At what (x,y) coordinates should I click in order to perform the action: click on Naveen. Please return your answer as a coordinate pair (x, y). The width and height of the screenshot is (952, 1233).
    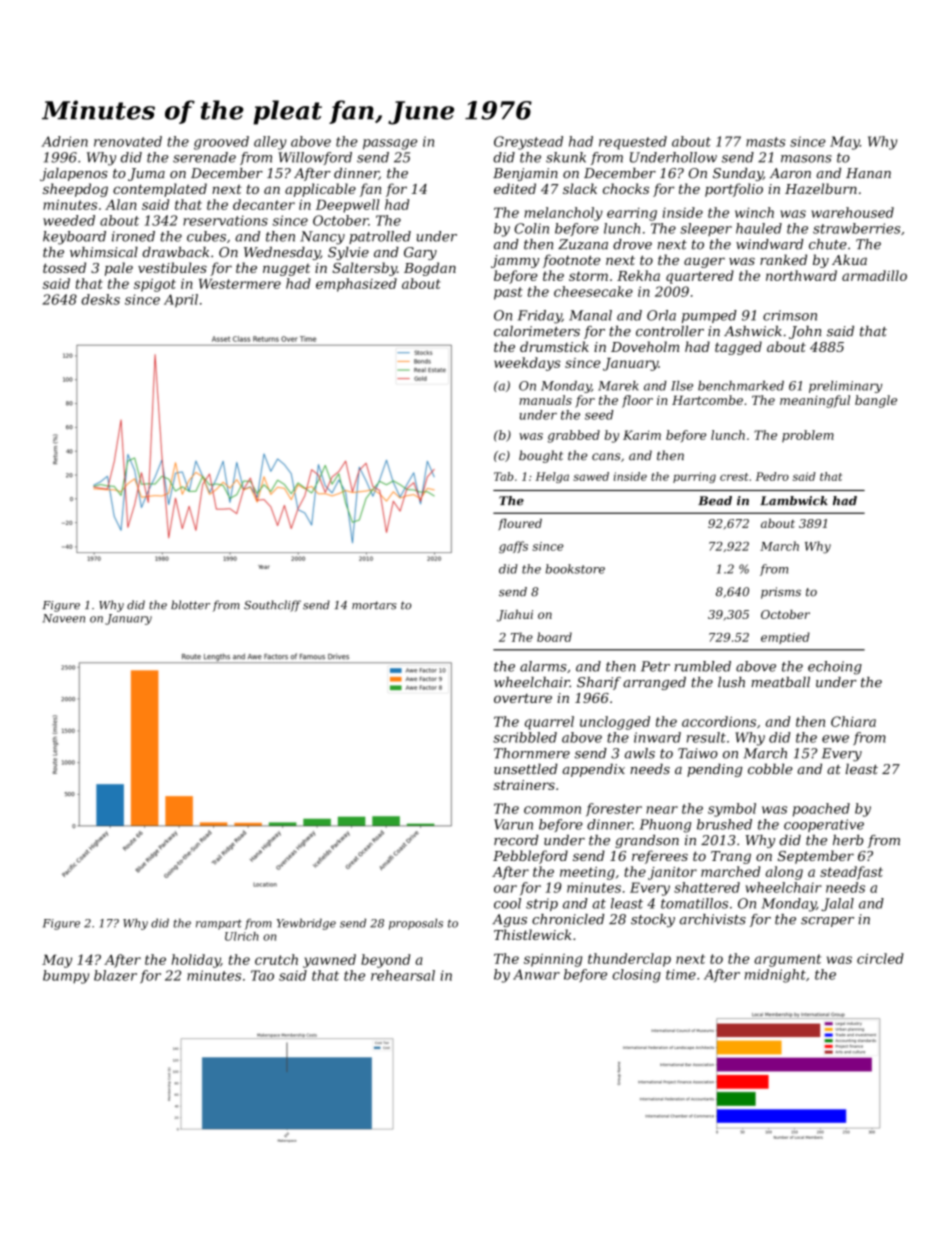
    Looking at the image, I should click on (64, 618).
